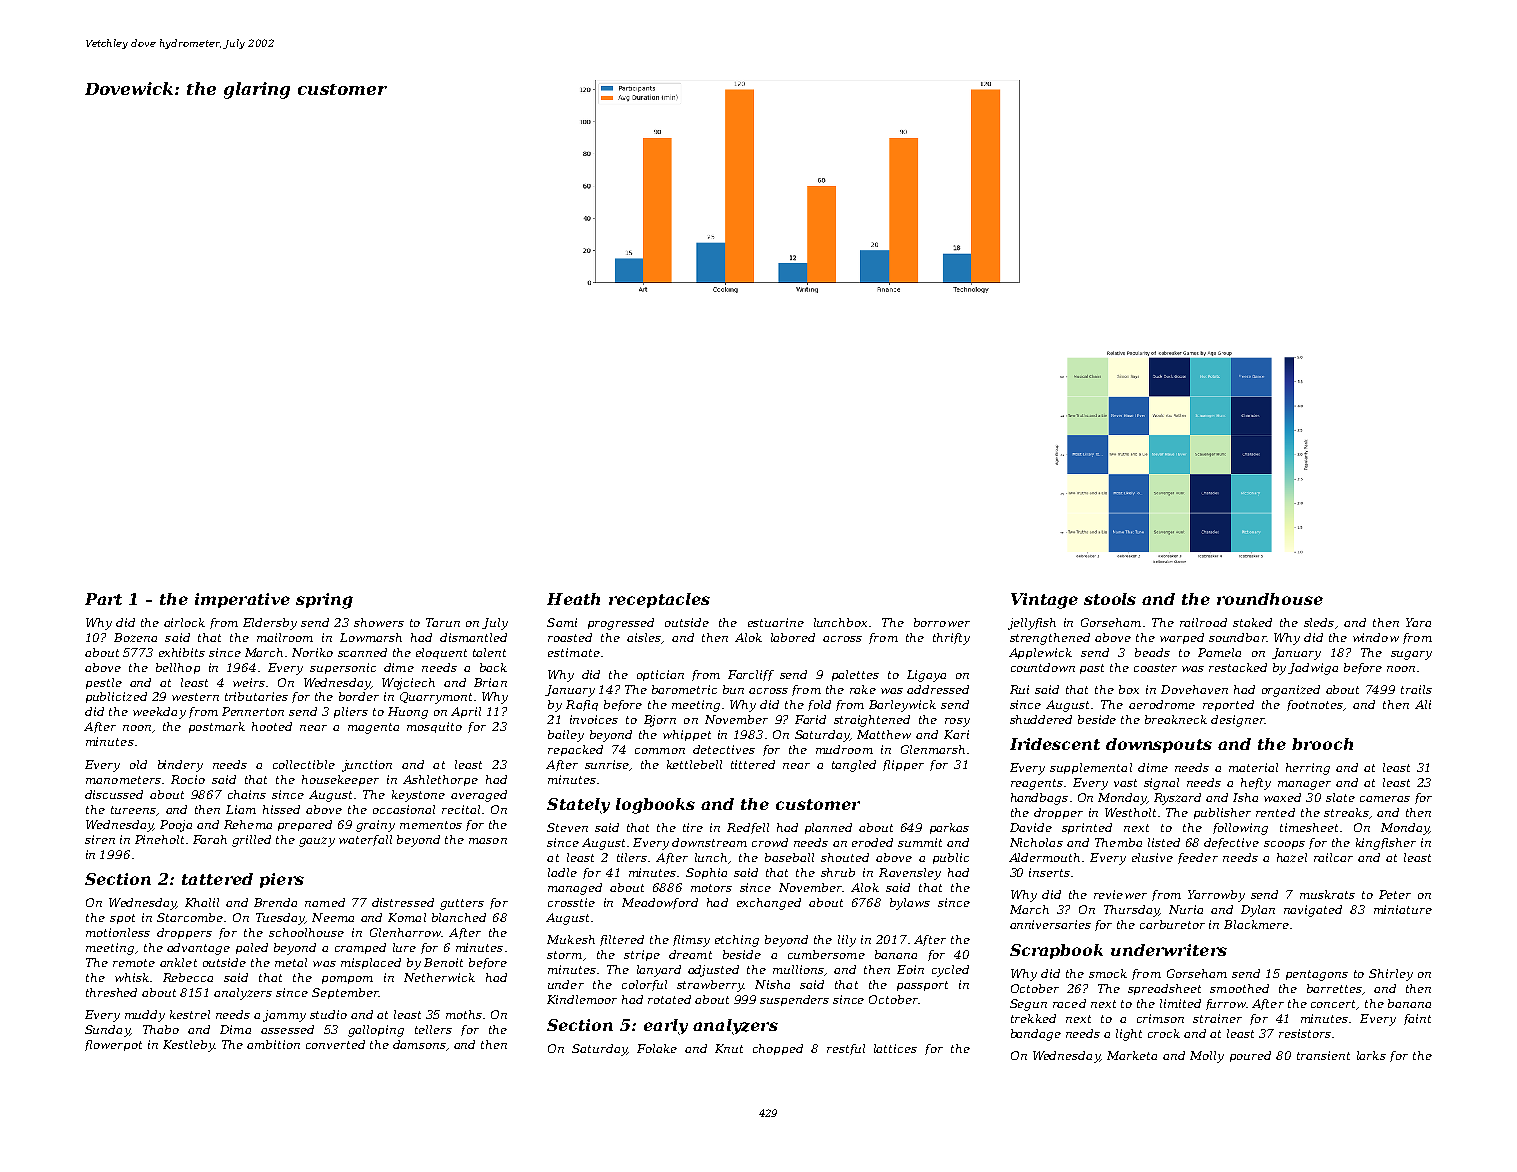 This screenshot has height=1172, width=1517. I want to click on rented, so click(1275, 812).
